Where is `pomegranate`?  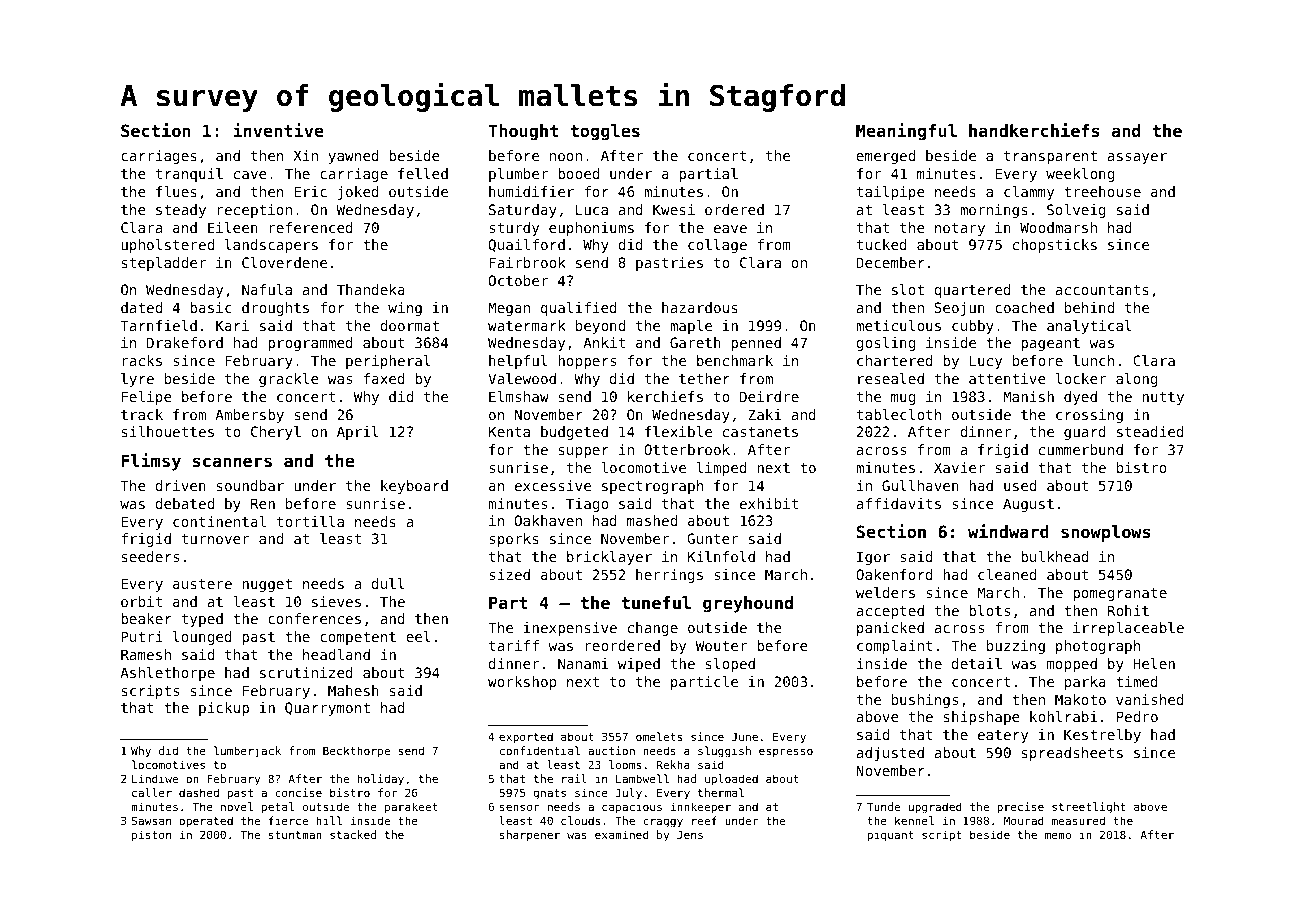
pomegranate is located at coordinates (1120, 594).
